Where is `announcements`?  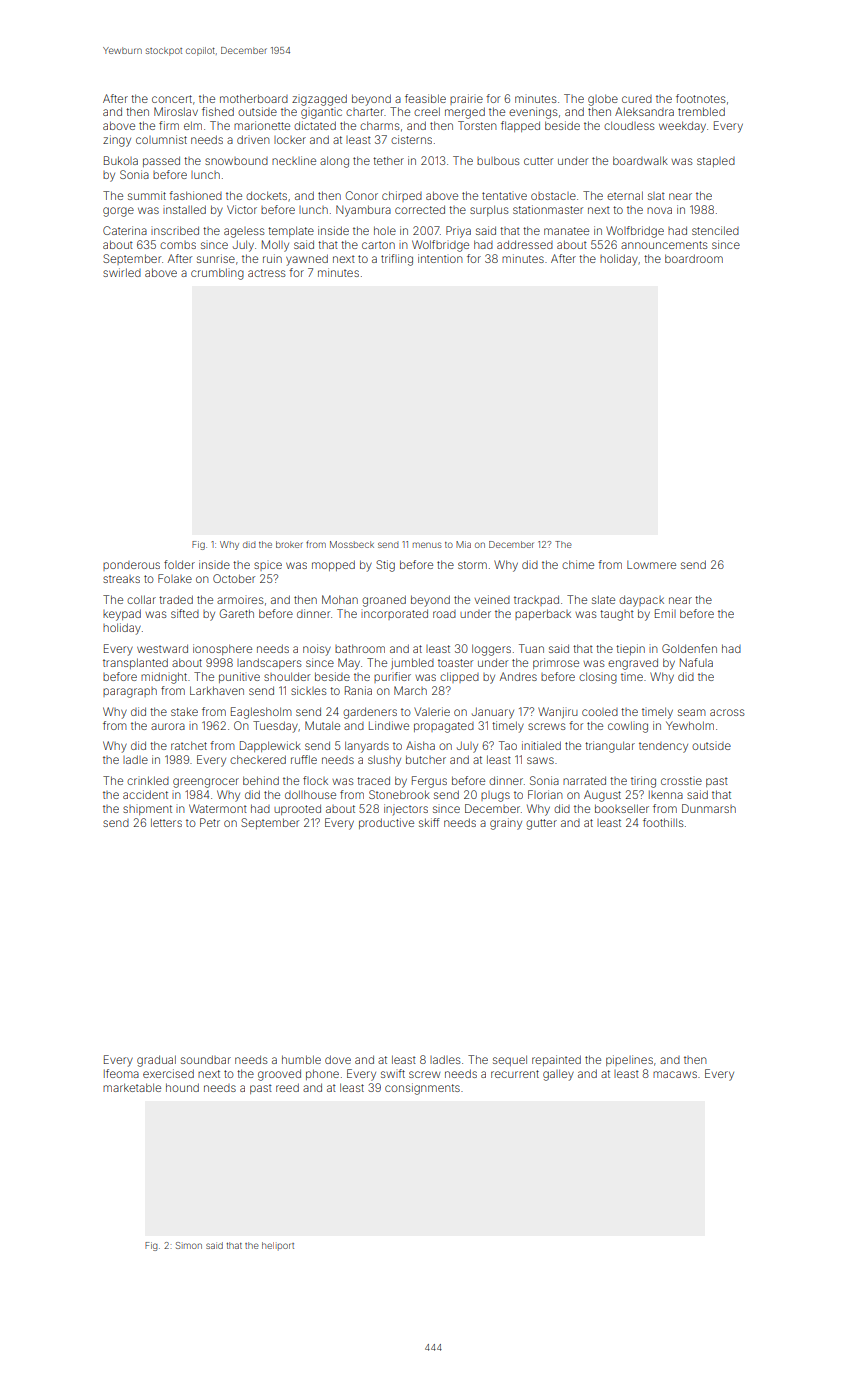
announcements is located at coordinates (664, 245).
